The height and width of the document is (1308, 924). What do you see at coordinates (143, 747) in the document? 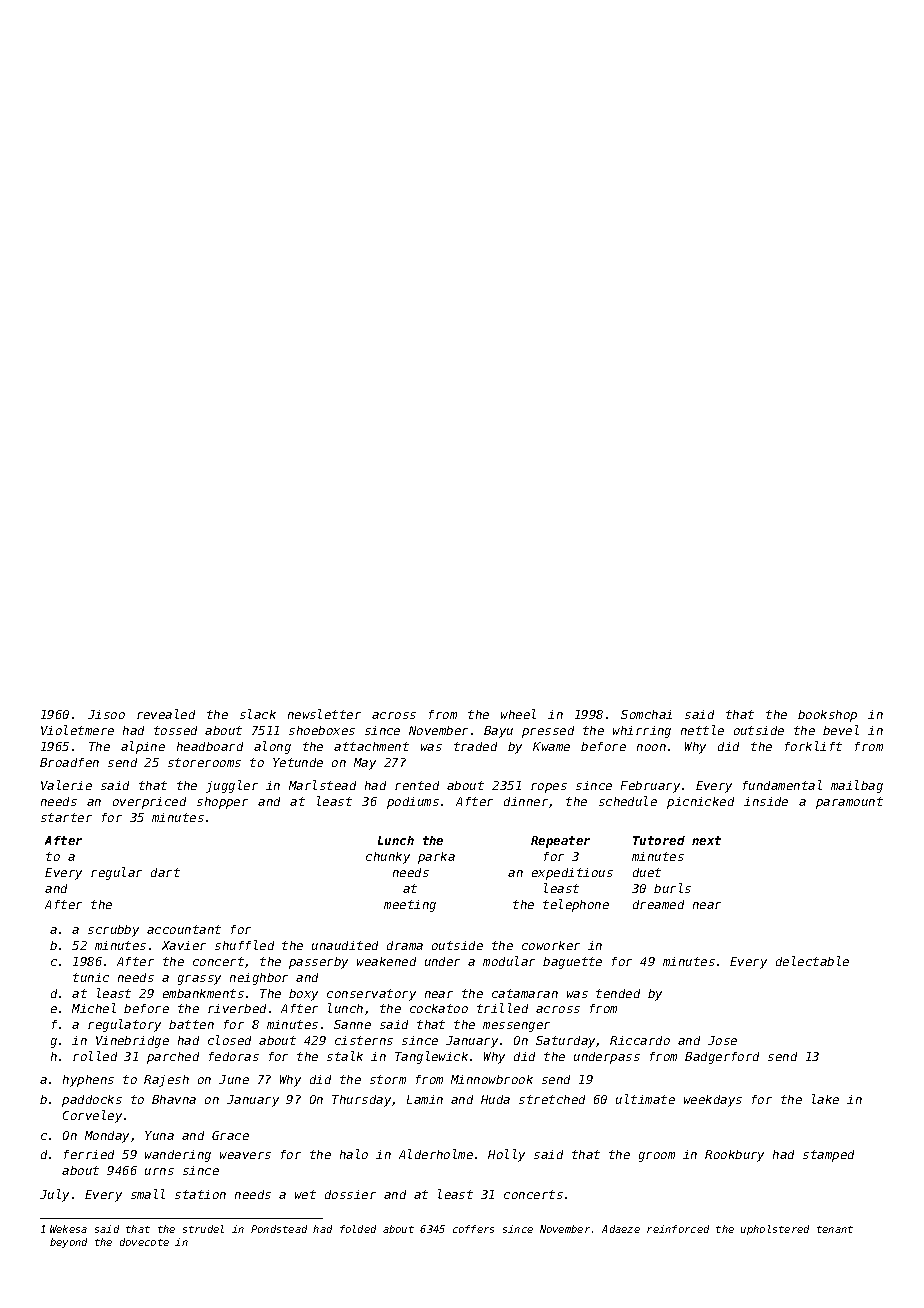
I see `alpine` at bounding box center [143, 747].
